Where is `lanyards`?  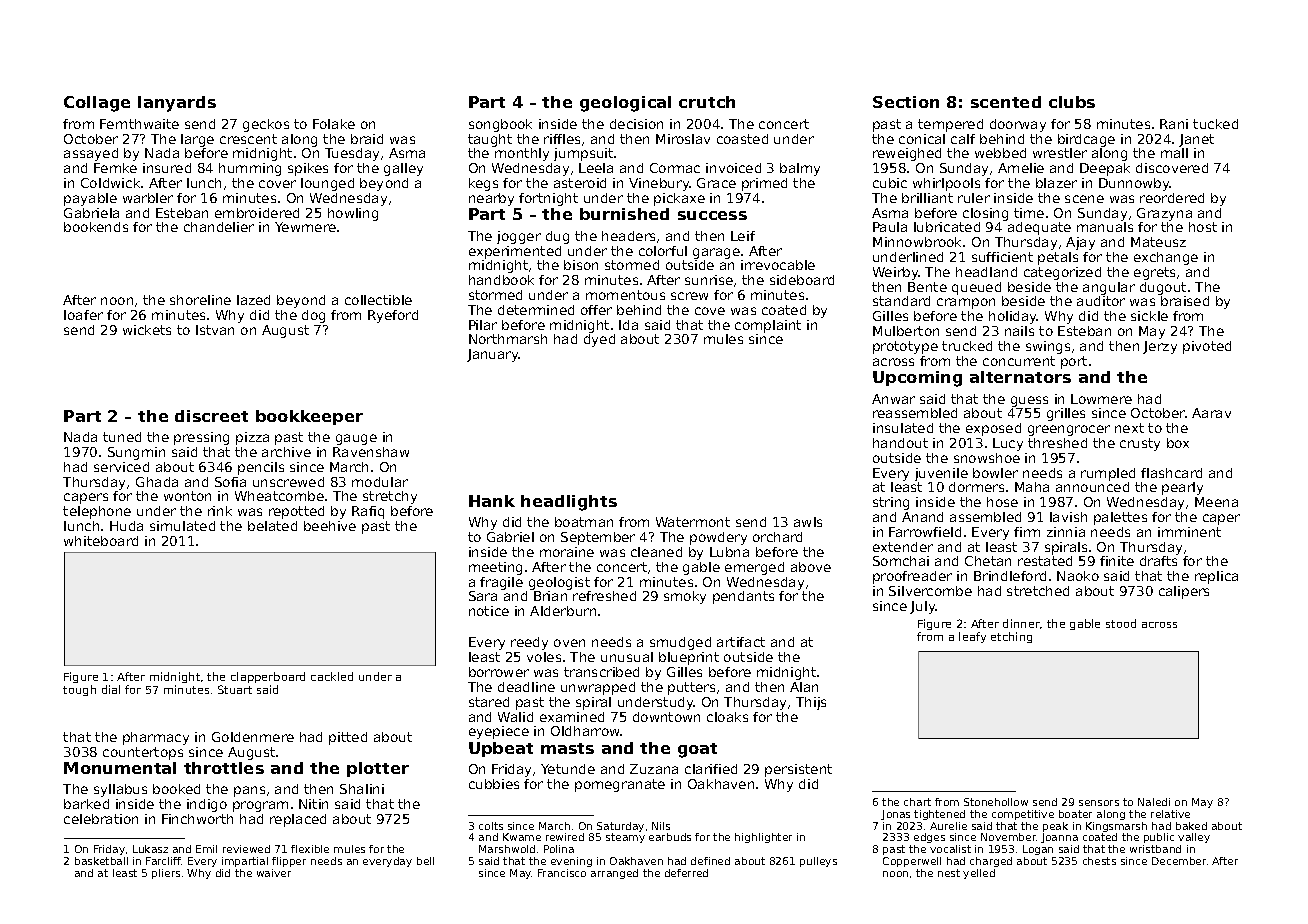 lanyards is located at coordinates (177, 104).
